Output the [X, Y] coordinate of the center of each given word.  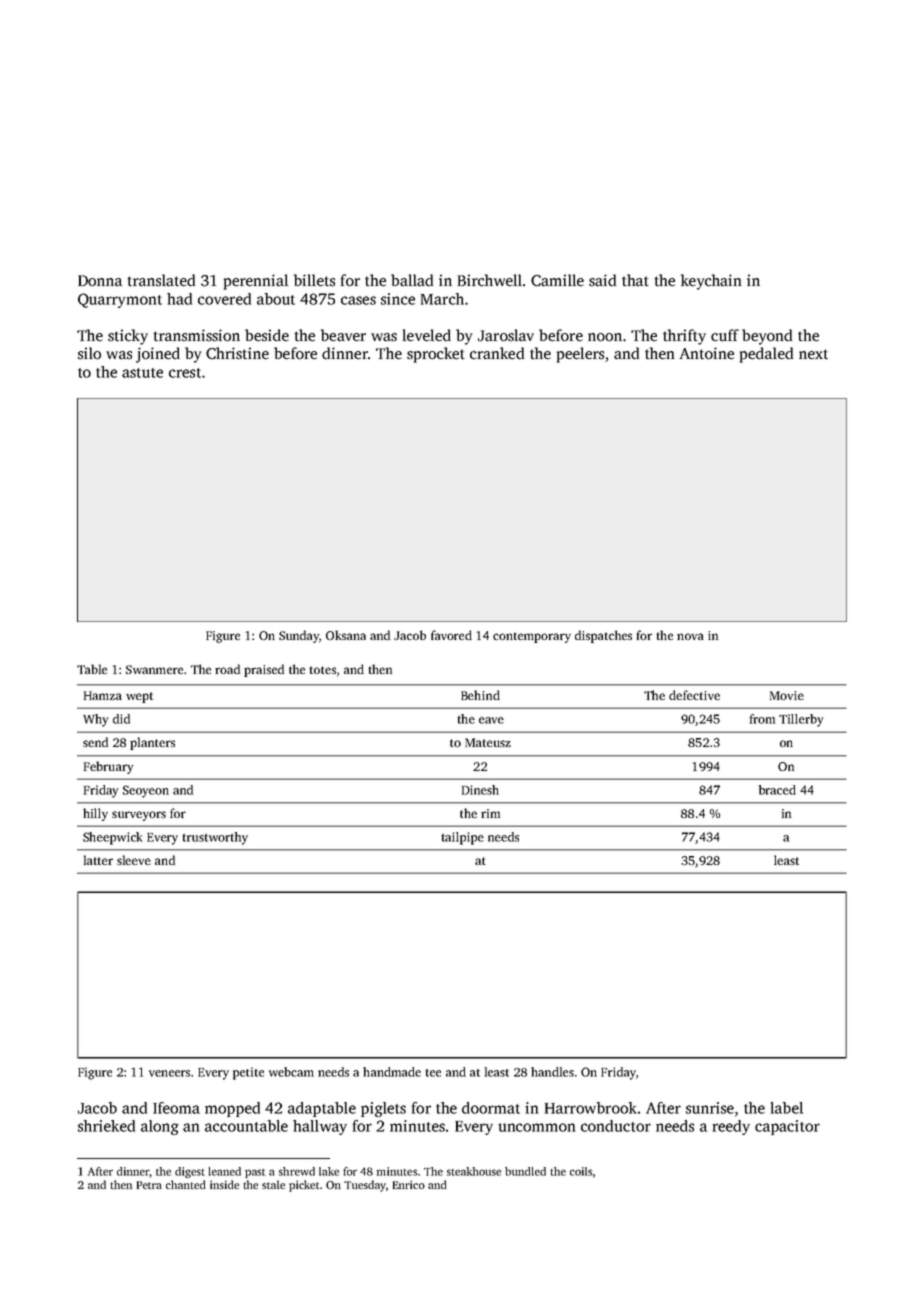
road [227, 669]
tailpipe [463, 838]
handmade [392, 1072]
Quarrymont [120, 300]
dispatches [603, 636]
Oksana [346, 635]
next [813, 354]
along [160, 1127]
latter [98, 860]
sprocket [436, 355]
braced [777, 790]
